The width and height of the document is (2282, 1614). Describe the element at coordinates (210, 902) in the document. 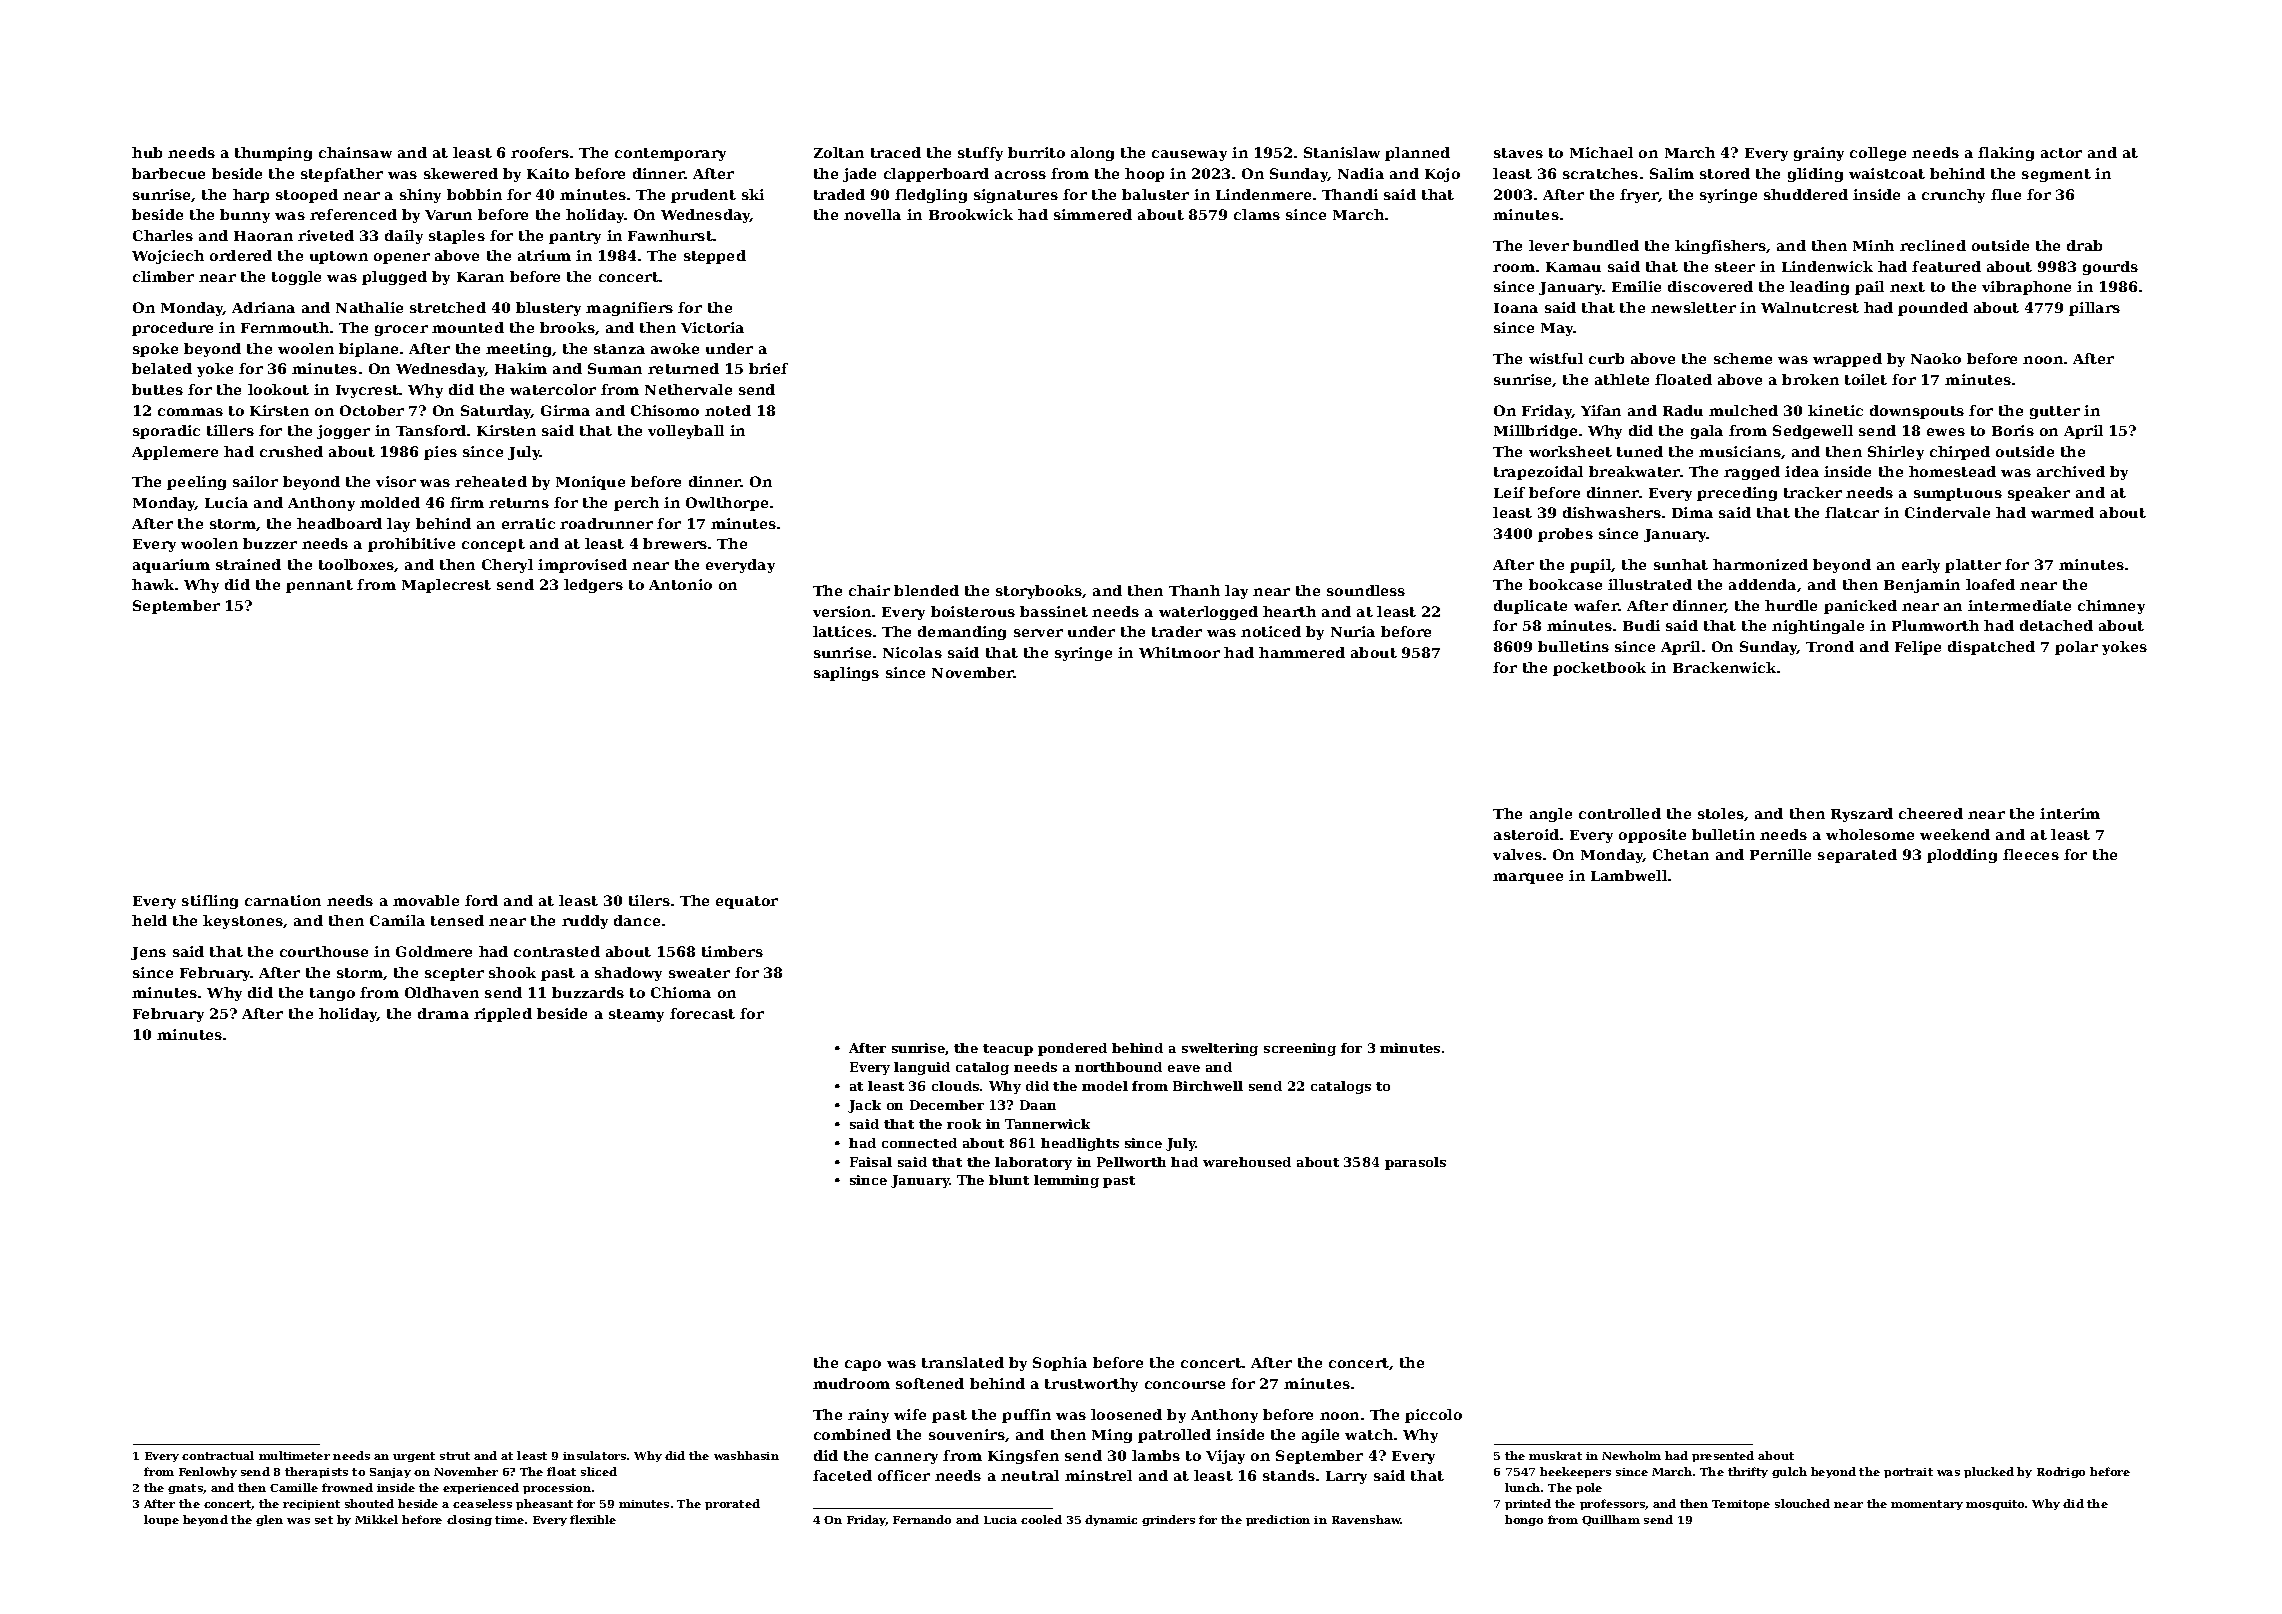

I see `stifling` at that location.
